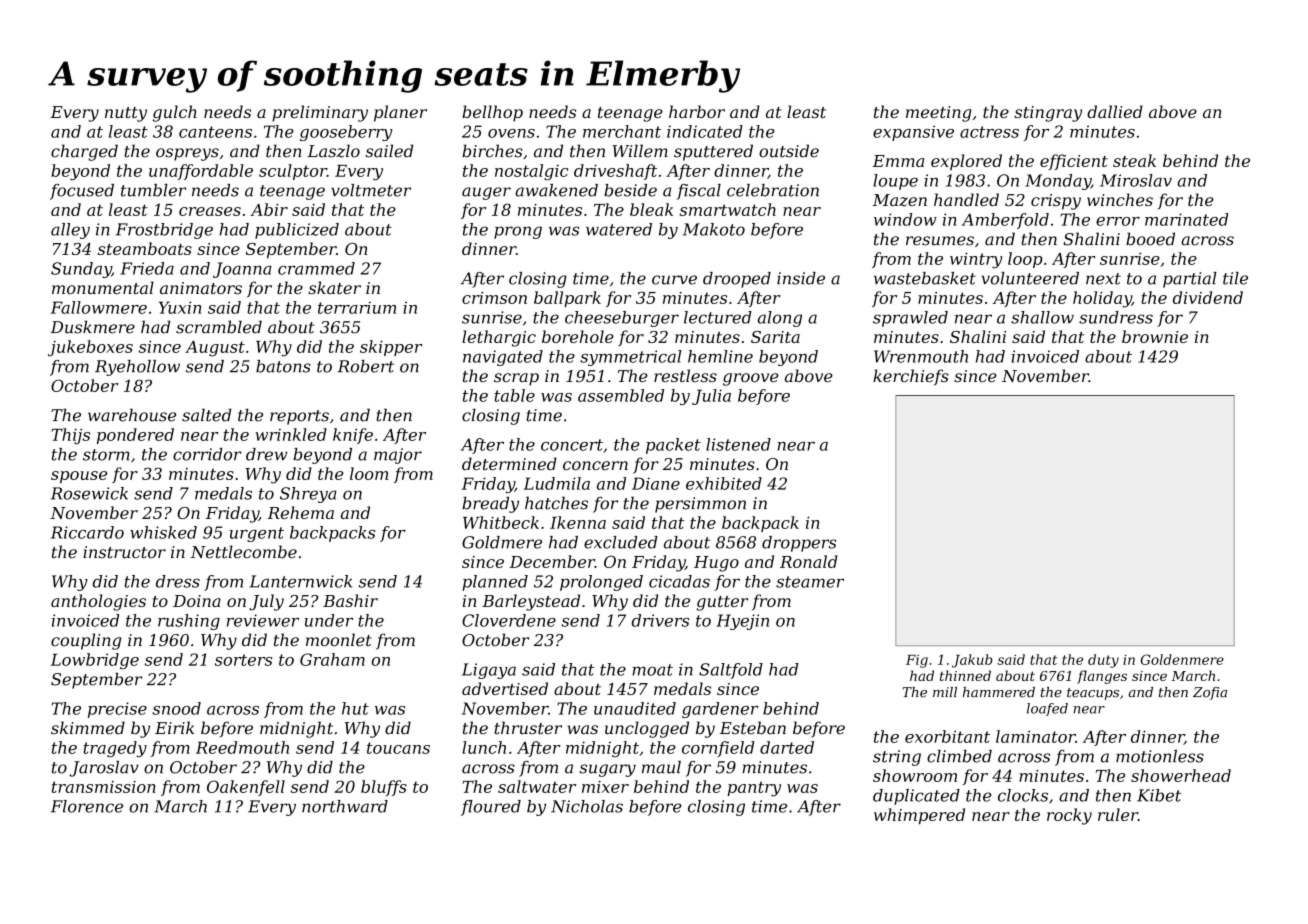  What do you see at coordinates (87, 806) in the screenshot?
I see `Florence` at bounding box center [87, 806].
